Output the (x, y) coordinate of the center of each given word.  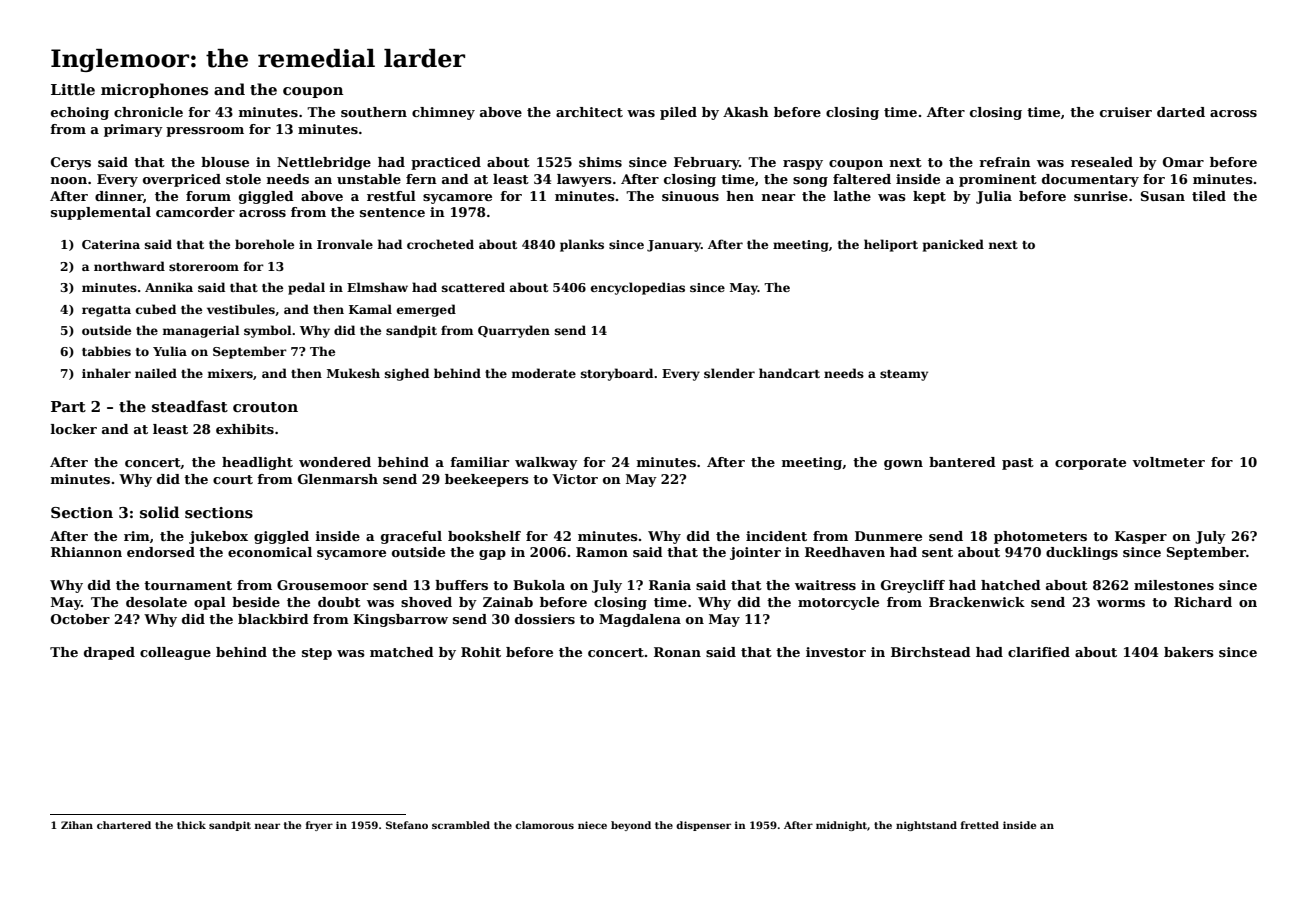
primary (133, 130)
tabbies (106, 351)
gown (903, 465)
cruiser (1126, 112)
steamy (904, 375)
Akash (746, 112)
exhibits (245, 429)
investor (836, 652)
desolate (156, 602)
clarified (1039, 652)
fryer (319, 826)
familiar (479, 462)
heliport (891, 245)
